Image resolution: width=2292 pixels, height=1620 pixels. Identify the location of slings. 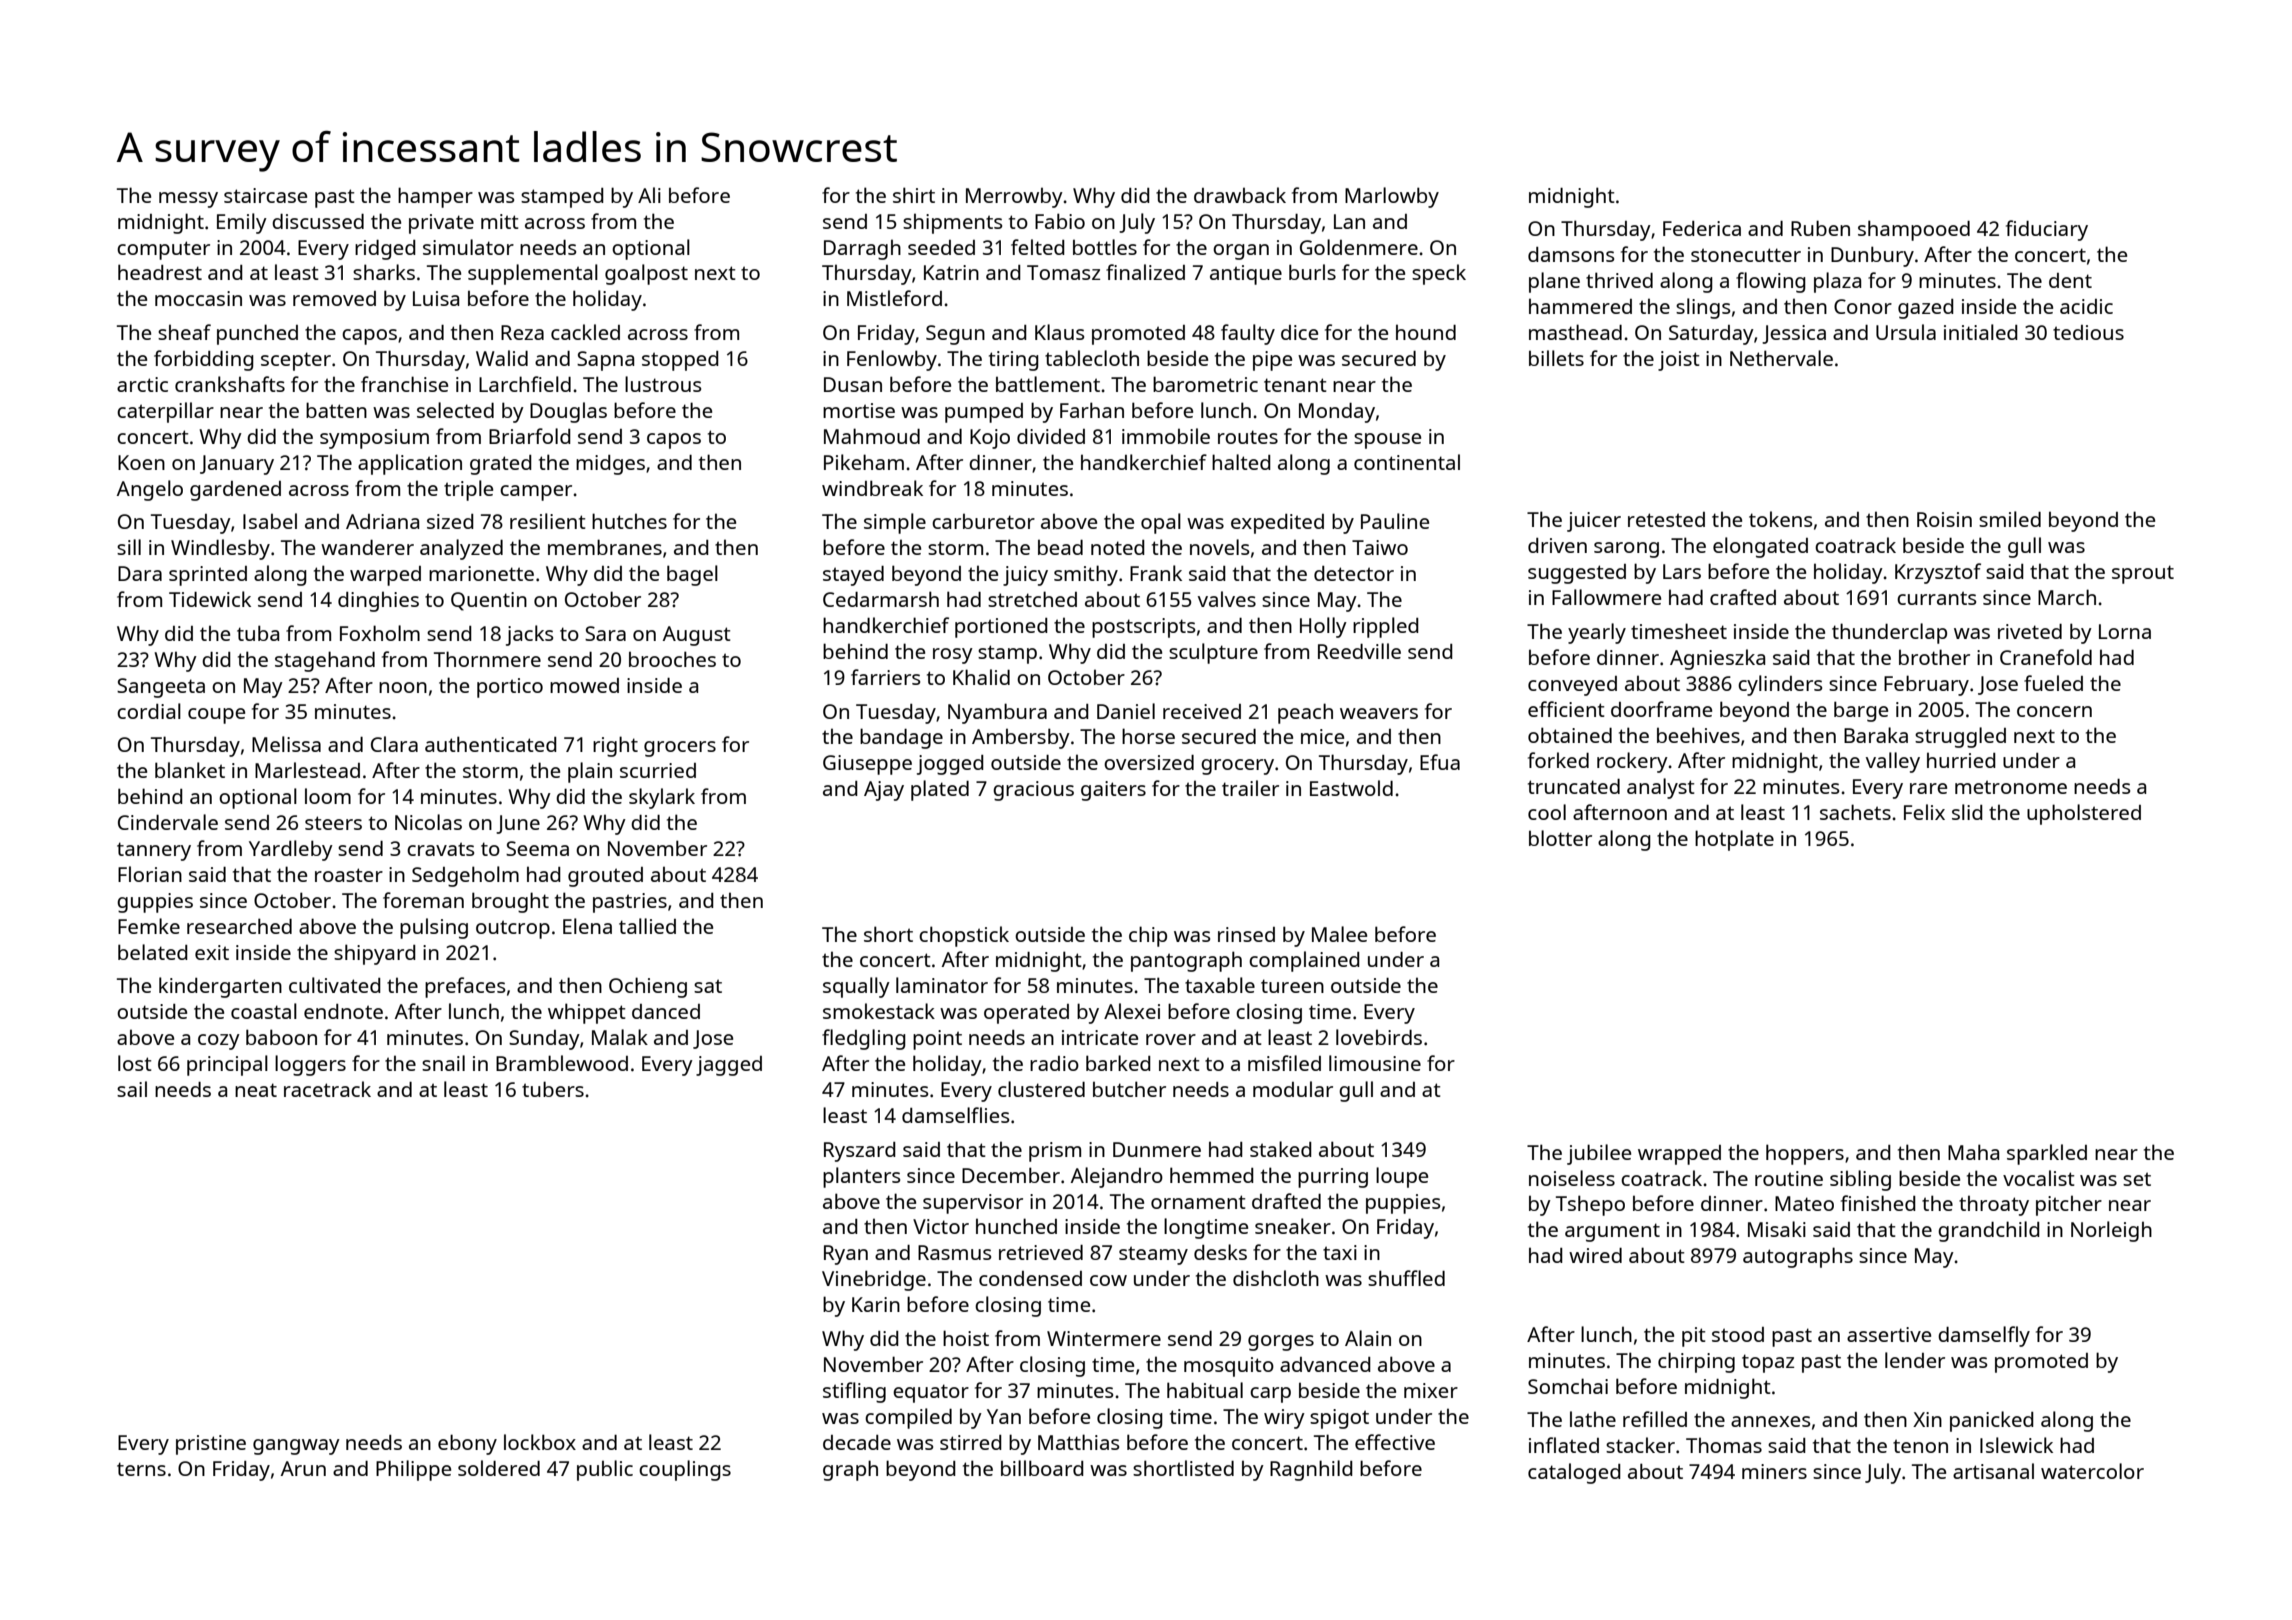
(1703, 308).
